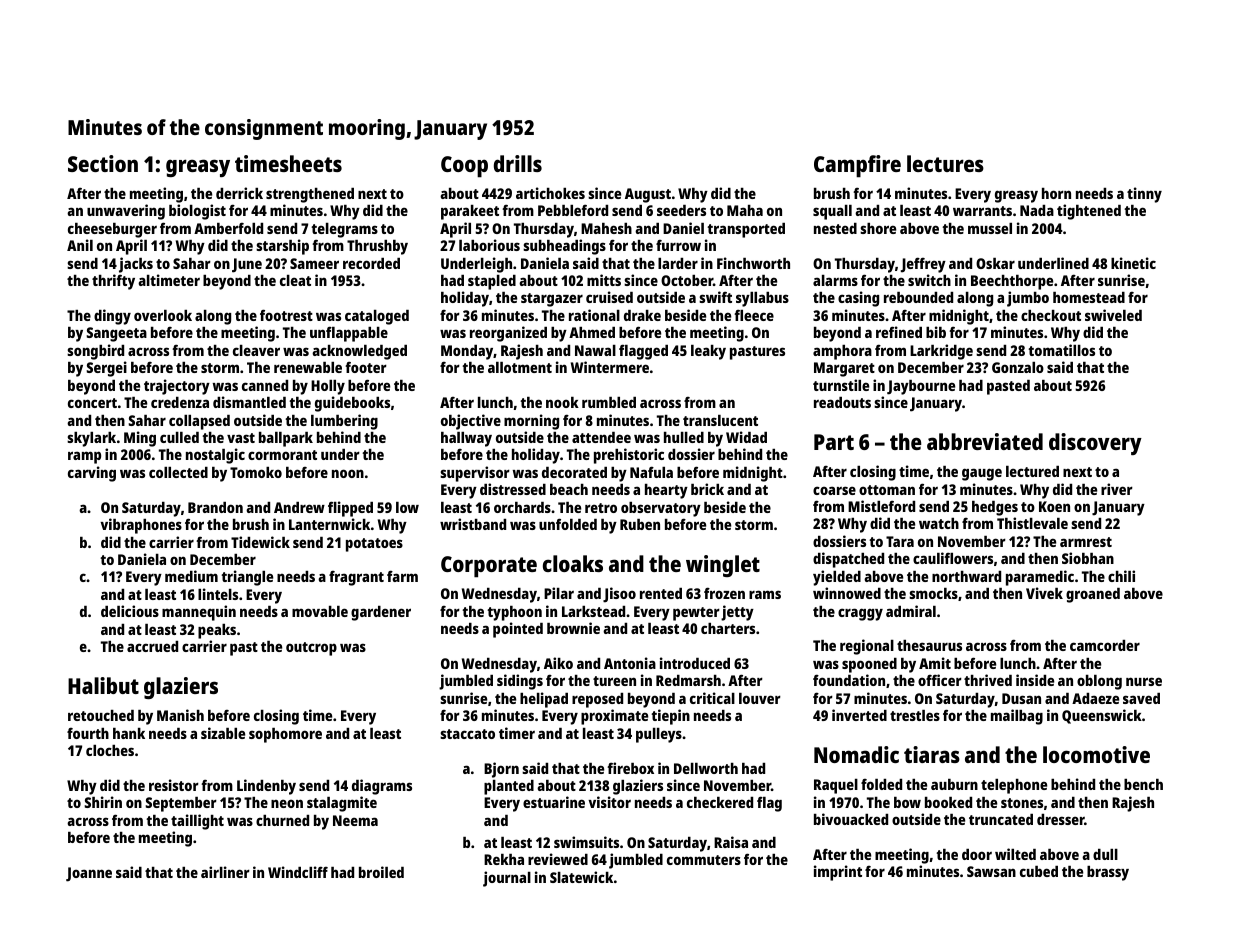 The height and width of the document is (952, 1233). What do you see at coordinates (509, 787) in the document?
I see `planted` at bounding box center [509, 787].
